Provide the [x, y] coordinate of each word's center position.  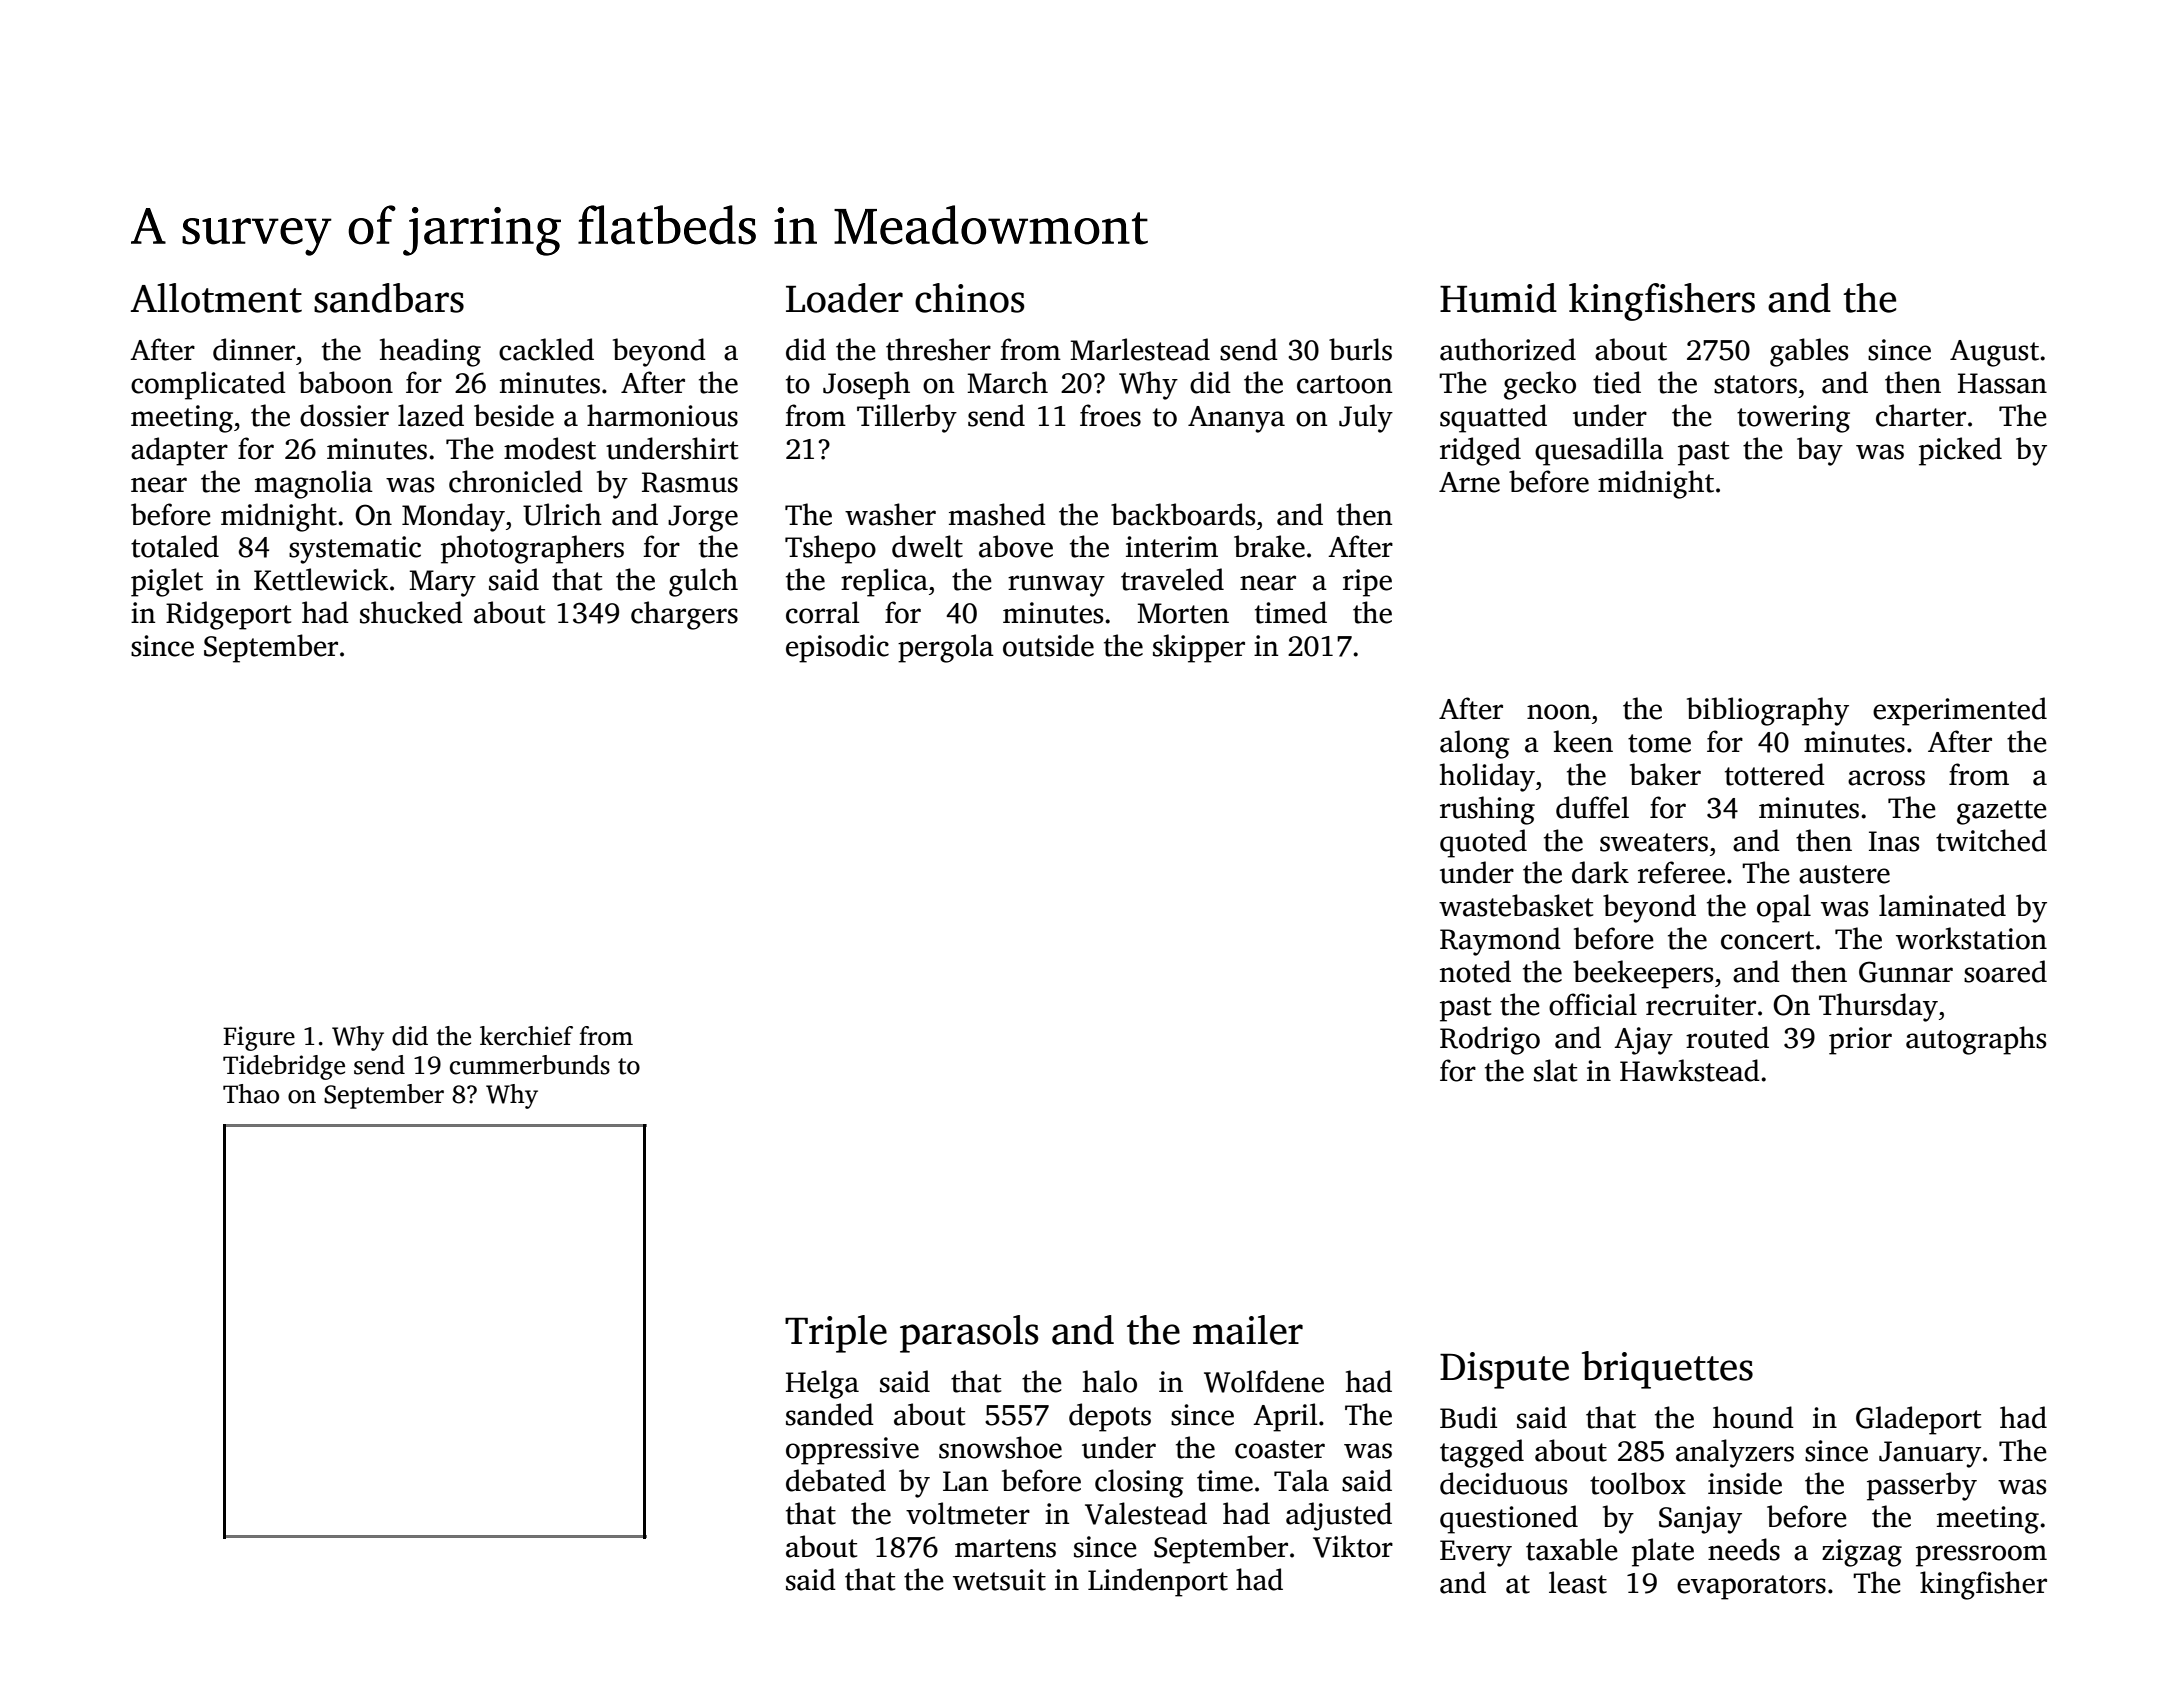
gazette [2002, 812]
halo [1110, 1381]
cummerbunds [530, 1065]
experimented [1960, 711]
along [1475, 744]
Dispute [1504, 1370]
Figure [259, 1038]
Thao [251, 1094]
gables [1809, 352]
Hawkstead [1690, 1070]
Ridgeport [228, 615]
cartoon [1344, 384]
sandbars [389, 298]
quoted [1483, 843]
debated [836, 1480]
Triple [836, 1334]
